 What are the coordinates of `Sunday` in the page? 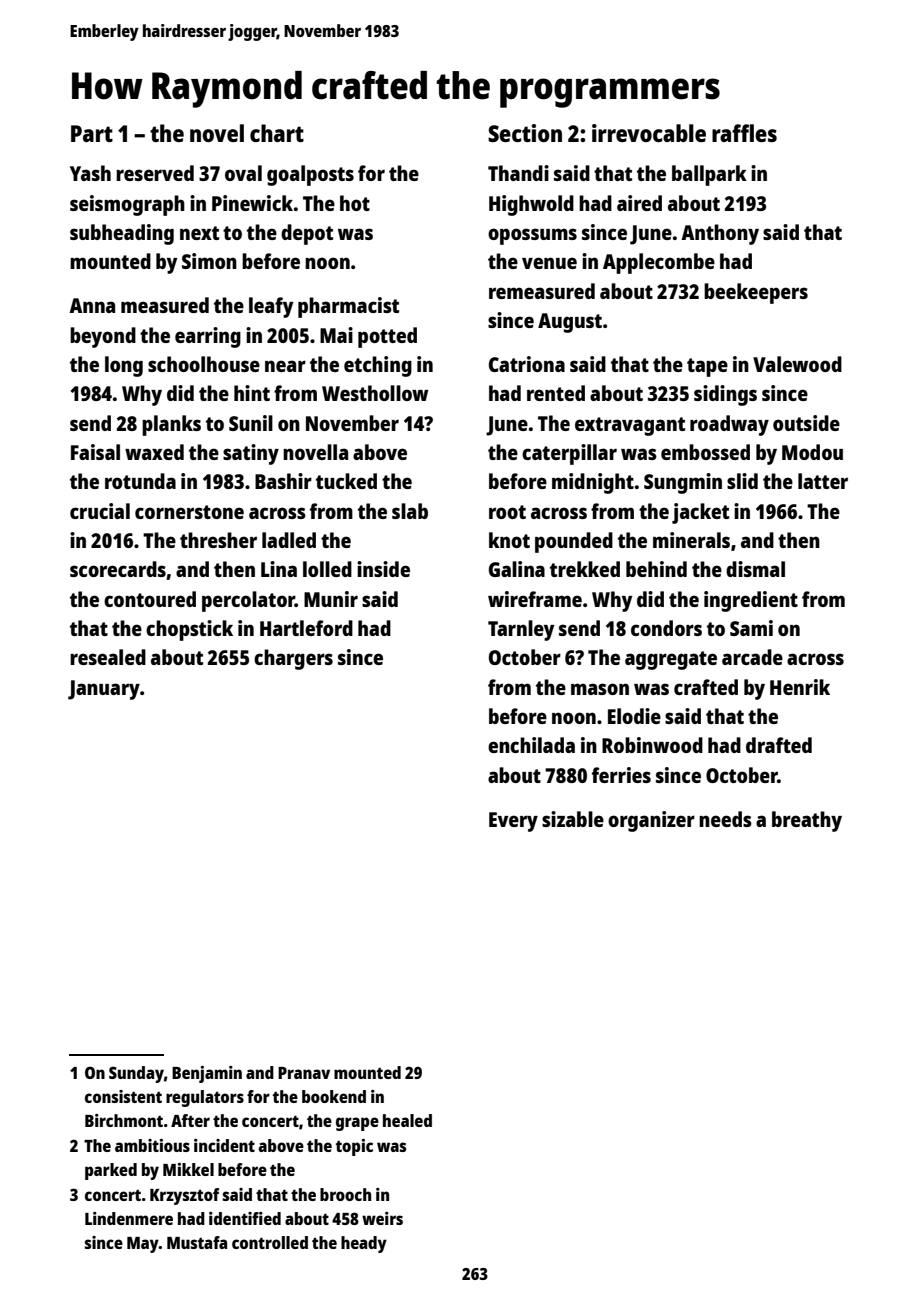 It's located at (136, 1074).
